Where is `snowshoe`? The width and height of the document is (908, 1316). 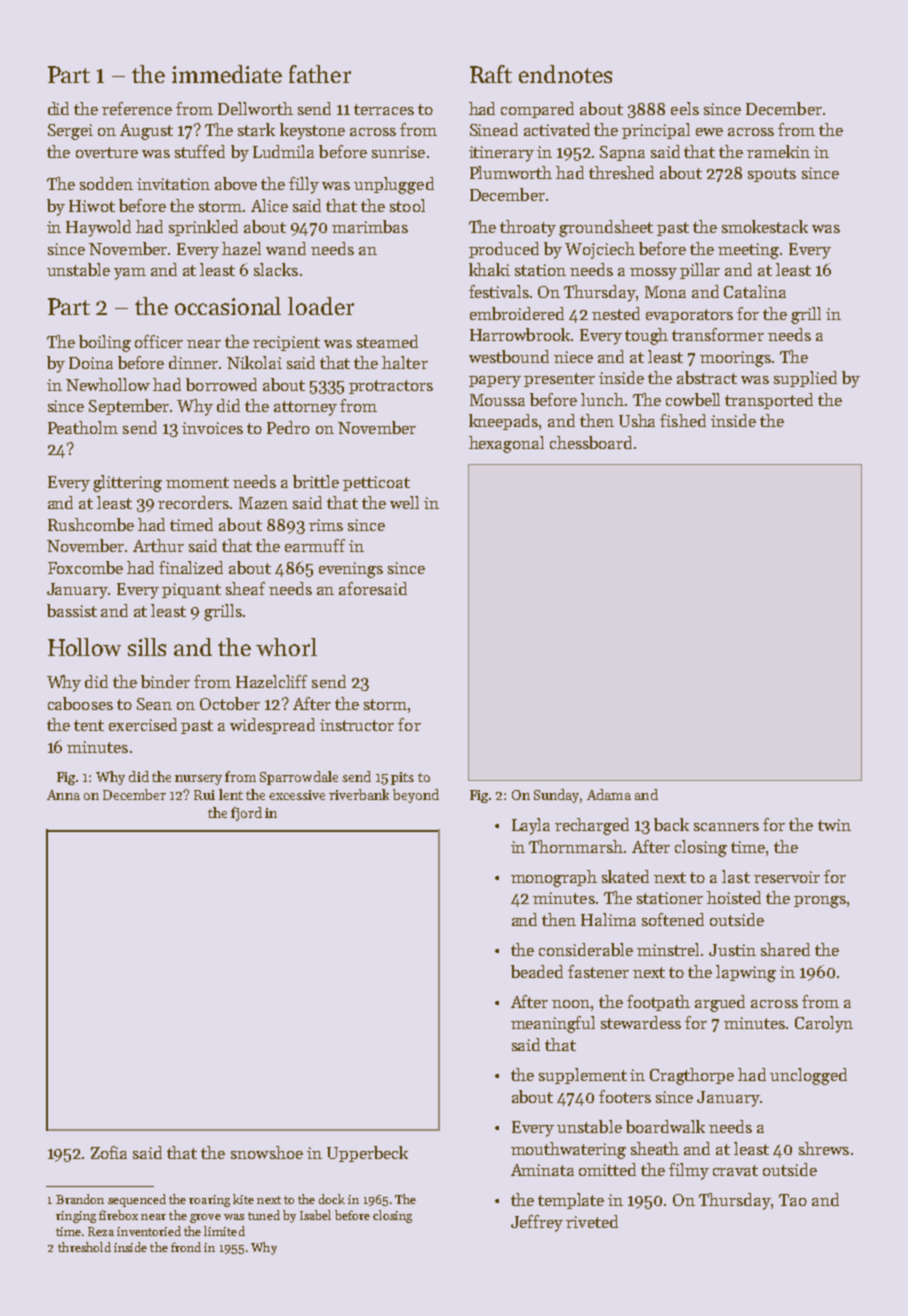
snowshoe is located at coordinates (267, 1152).
